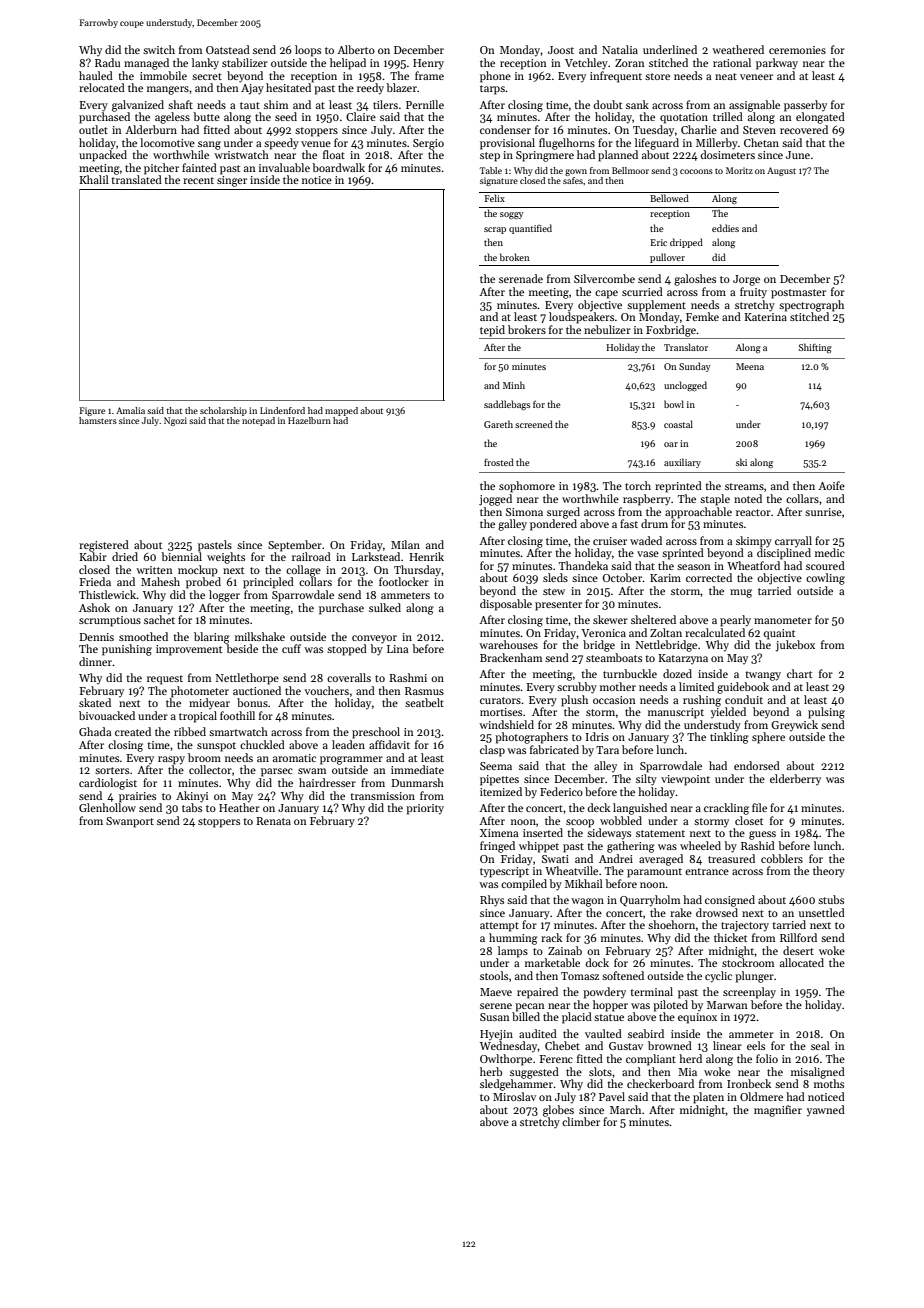 Image resolution: width=924 pixels, height=1308 pixels. Describe the element at coordinates (491, 1071) in the document. I see `herb` at that location.
